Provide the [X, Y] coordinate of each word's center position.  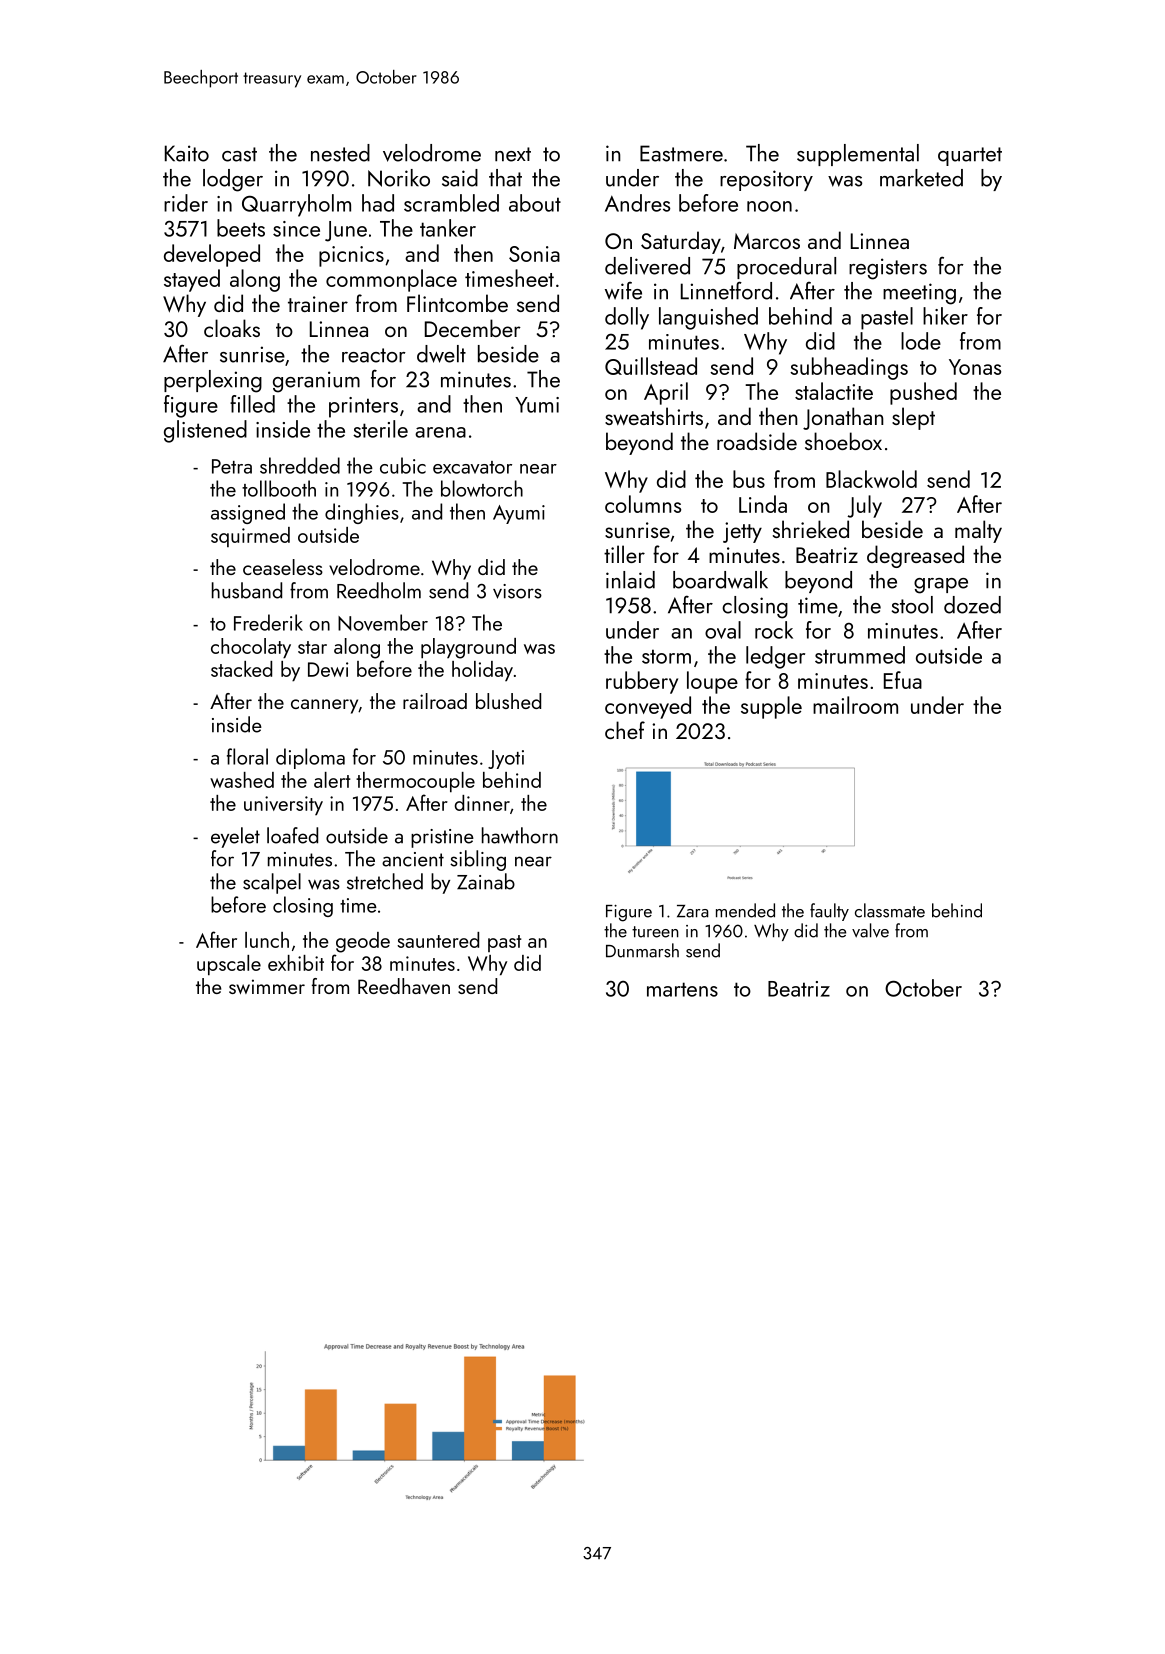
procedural [786, 268]
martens [682, 989]
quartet [970, 156]
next [513, 154]
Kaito [187, 153]
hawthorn [520, 835]
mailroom [855, 705]
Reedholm [379, 590]
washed [242, 780]
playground [468, 648]
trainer [318, 304]
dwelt [441, 354]
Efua [903, 680]
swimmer [267, 986]
